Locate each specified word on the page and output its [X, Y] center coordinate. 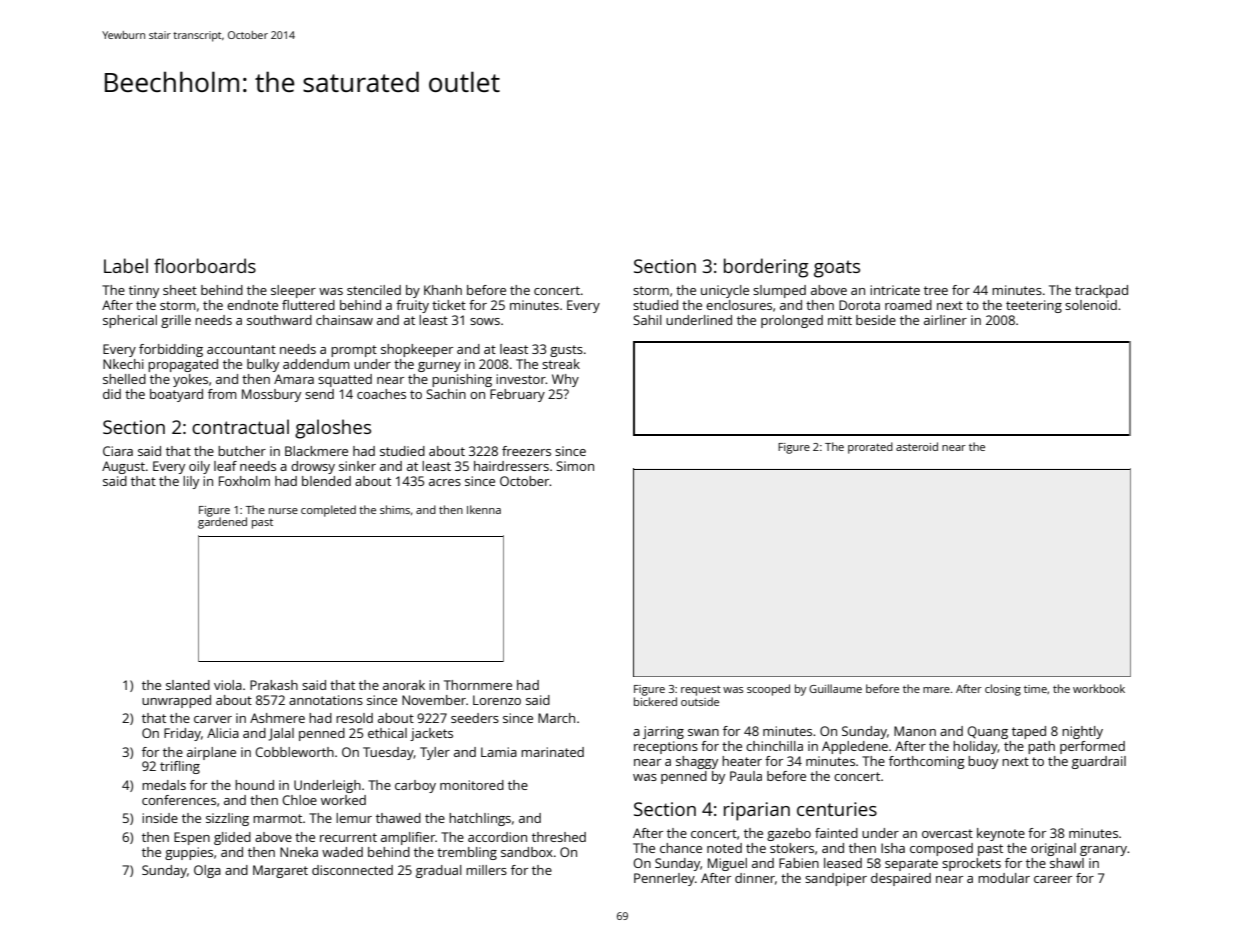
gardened [222, 523]
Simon [575, 466]
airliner [945, 320]
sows [485, 321]
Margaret [280, 871]
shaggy [697, 762]
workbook [1099, 688]
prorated [870, 448]
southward [279, 320]
